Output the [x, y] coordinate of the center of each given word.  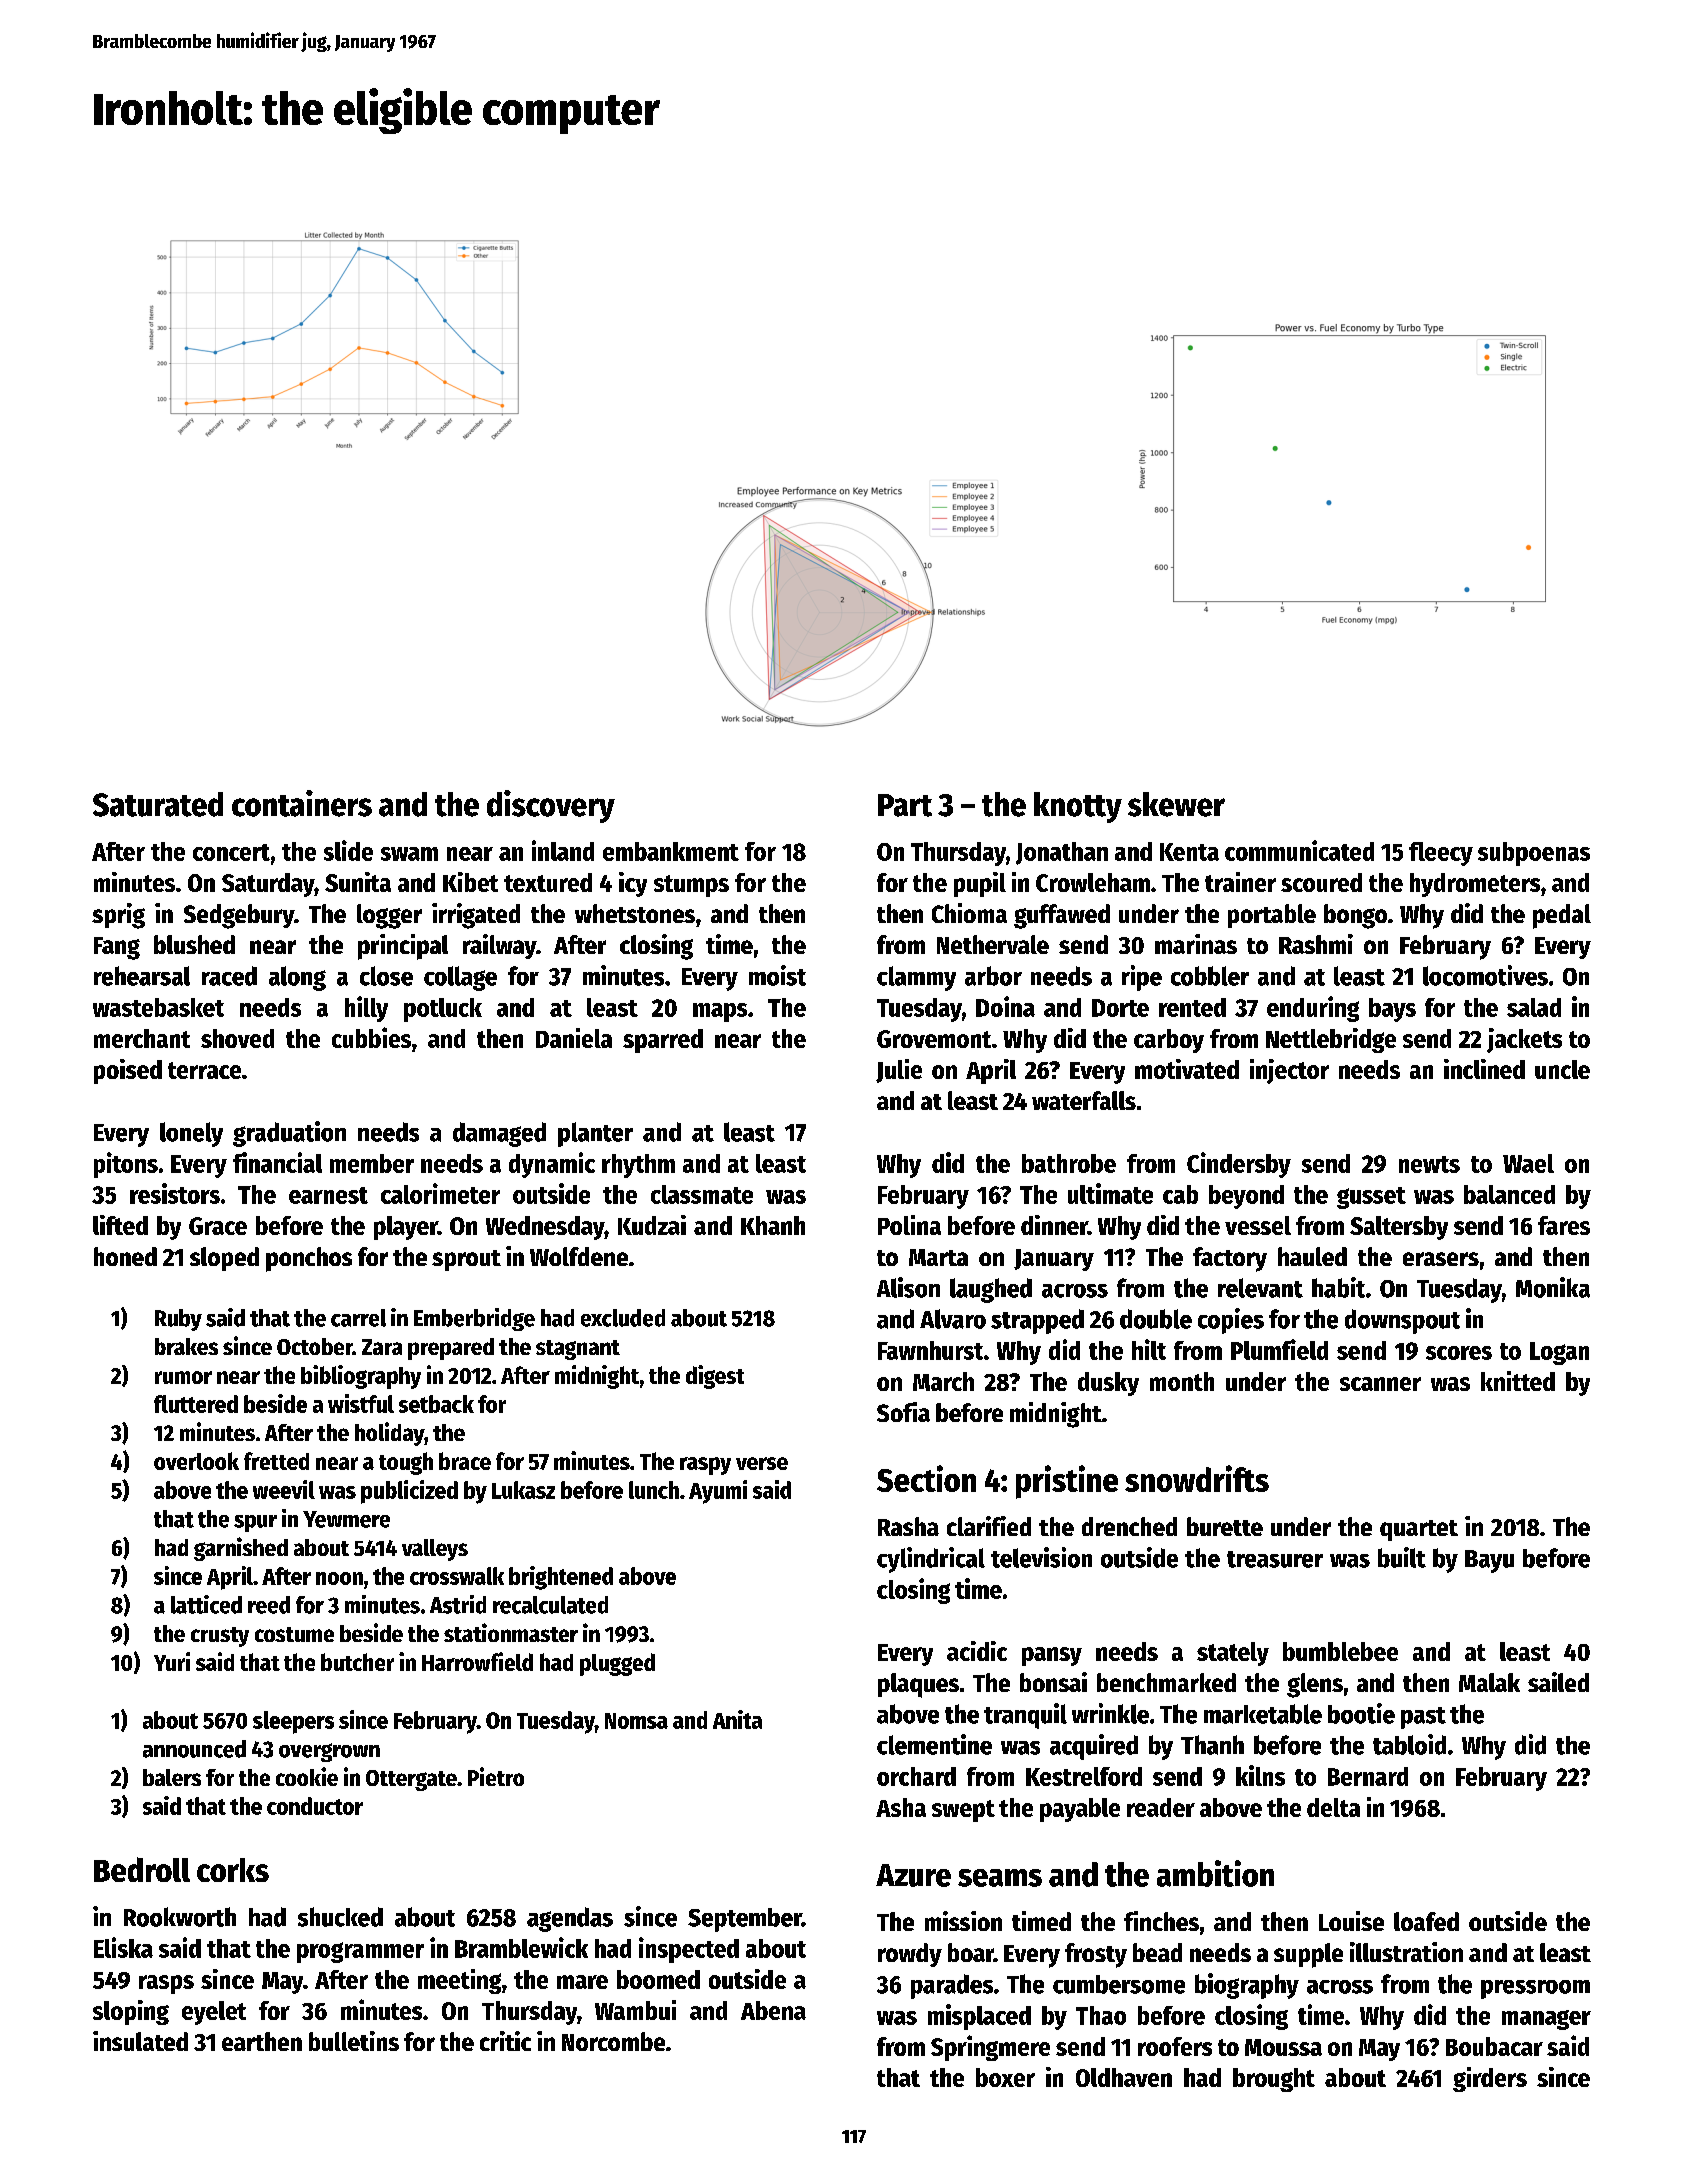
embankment [671, 851]
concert [231, 852]
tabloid [1409, 1744]
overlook [196, 1461]
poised [128, 1071]
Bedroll [142, 1869]
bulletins [354, 2041]
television [1041, 1557]
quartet [1419, 1530]
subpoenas [1534, 854]
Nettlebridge [1331, 1040]
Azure [913, 1875]
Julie [899, 1071]
